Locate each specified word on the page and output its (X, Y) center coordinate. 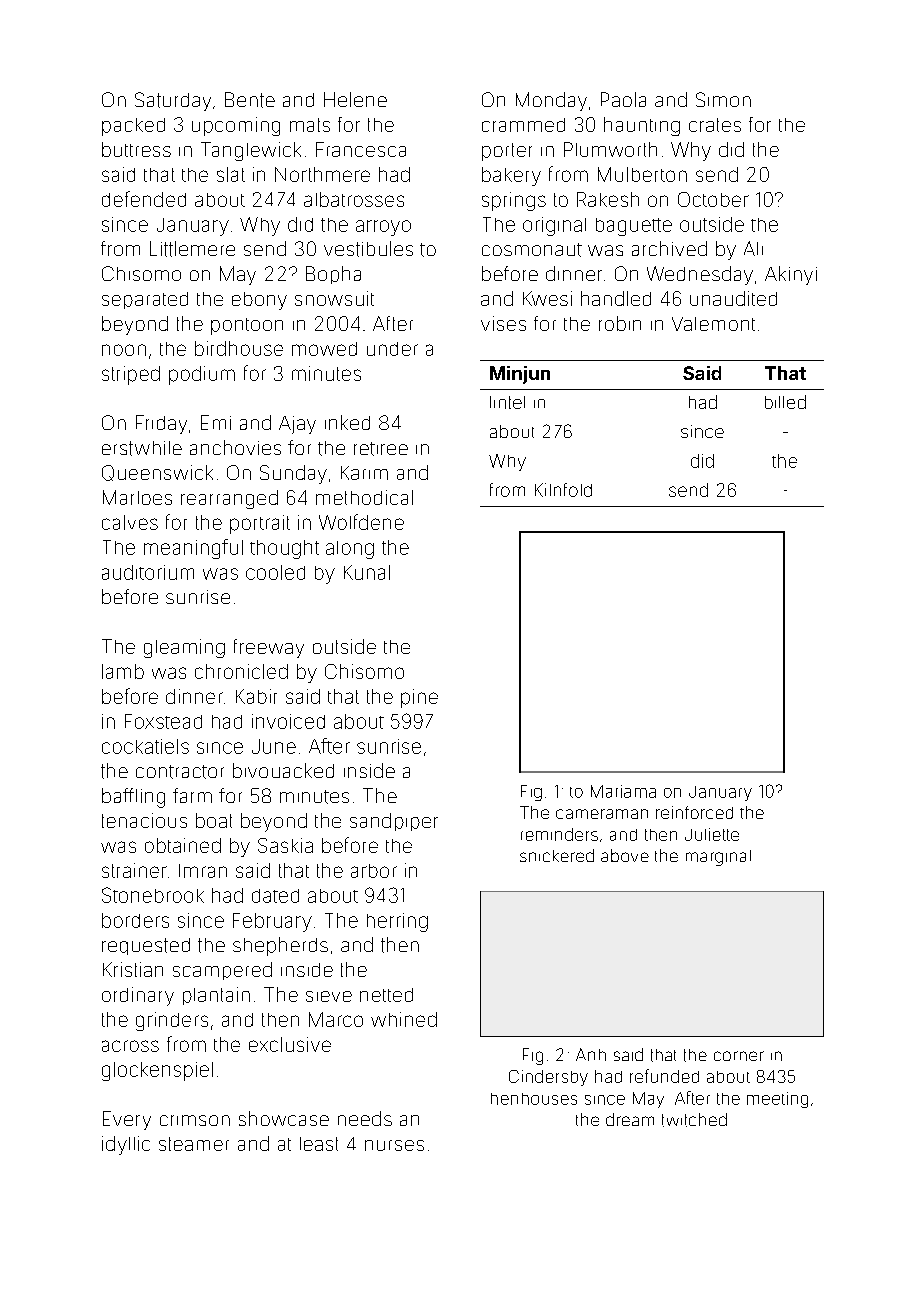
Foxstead (163, 721)
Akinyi (791, 275)
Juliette (712, 834)
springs (514, 201)
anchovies (235, 447)
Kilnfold (563, 490)
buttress (136, 149)
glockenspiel (157, 1071)
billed (785, 402)
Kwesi (547, 298)
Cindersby (548, 1078)
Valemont (713, 324)
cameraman (602, 814)
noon (124, 350)
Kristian (133, 969)
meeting (777, 1100)
